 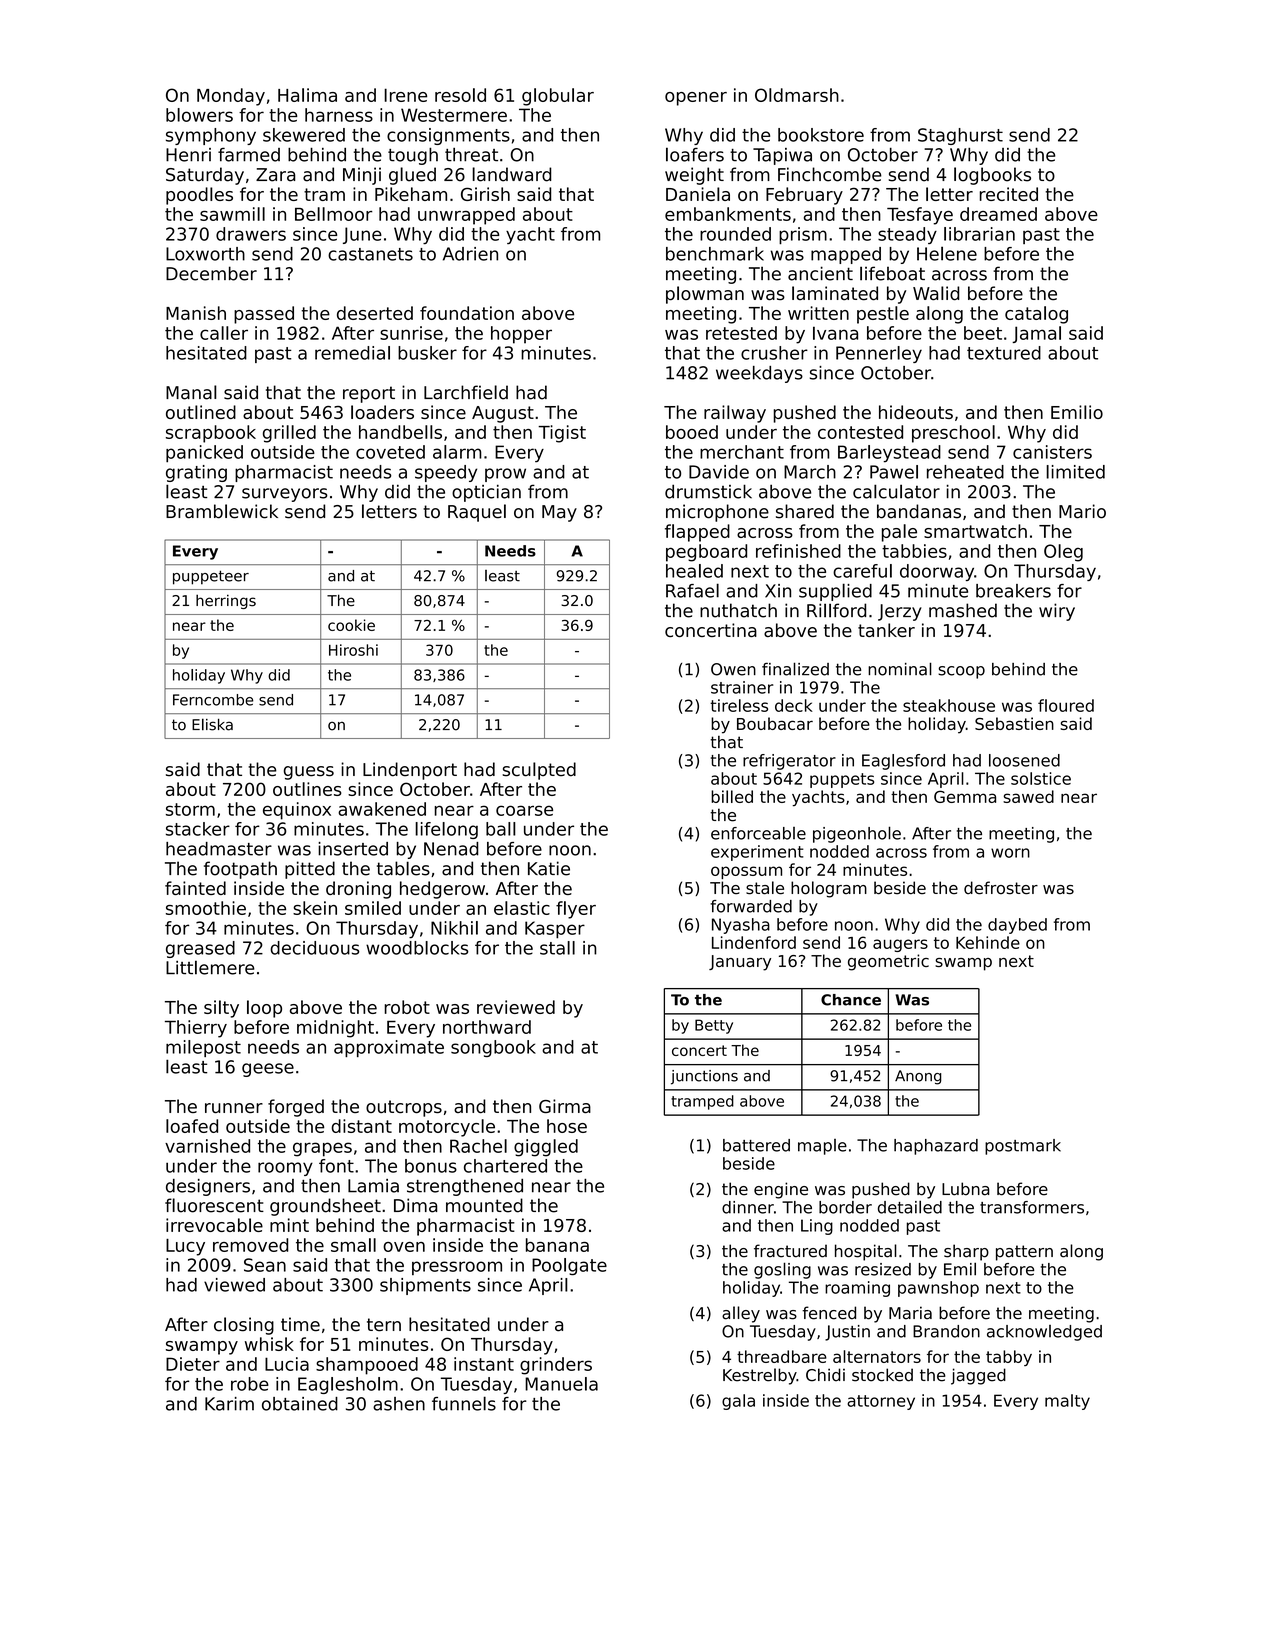 What do you see at coordinates (696, 99) in the screenshot?
I see `opener` at bounding box center [696, 99].
